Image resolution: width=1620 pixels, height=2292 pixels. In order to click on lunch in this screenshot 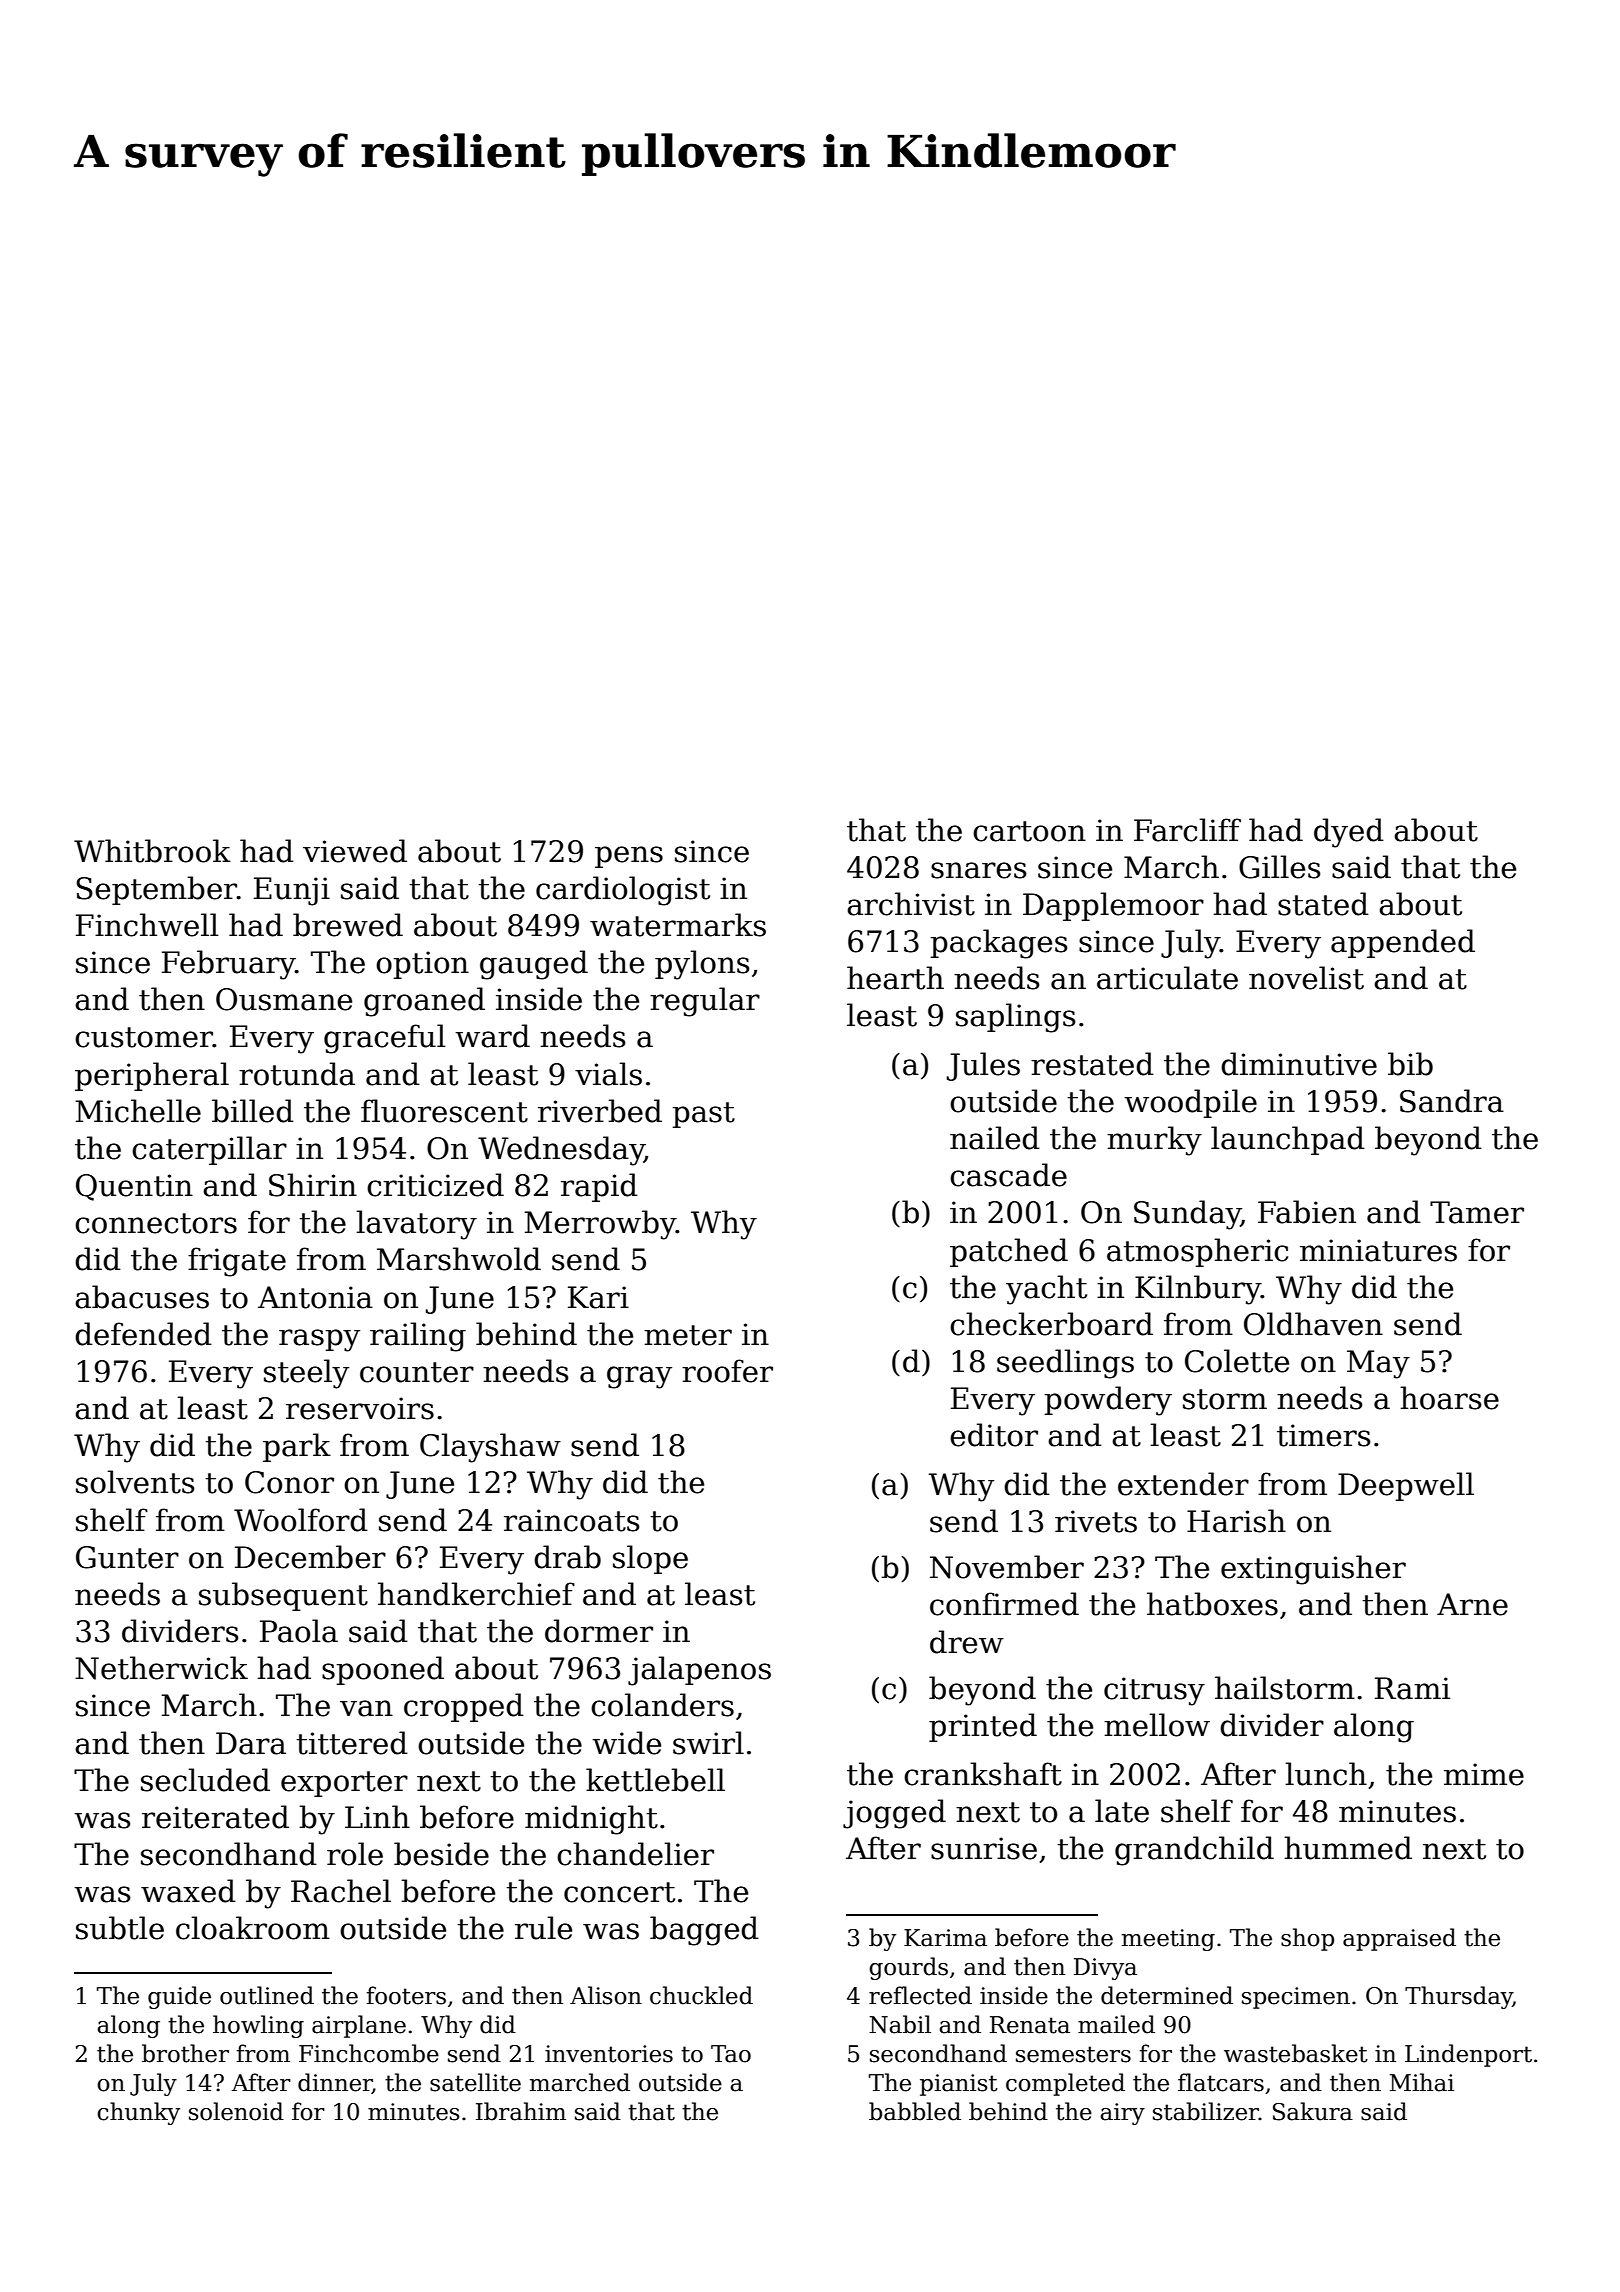, I will do `click(1326, 1774)`.
